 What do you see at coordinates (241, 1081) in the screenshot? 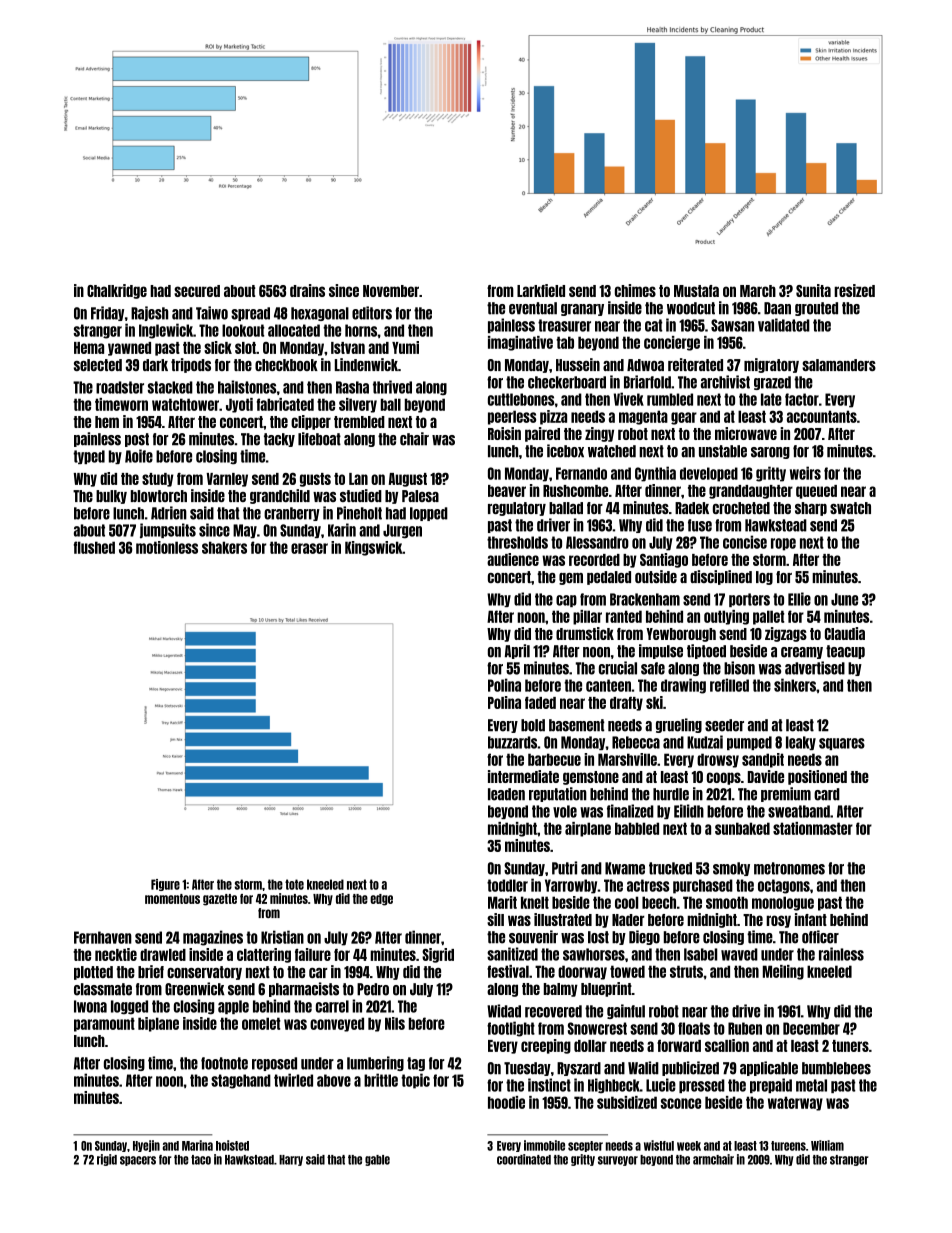
I see `stagehand` at bounding box center [241, 1081].
